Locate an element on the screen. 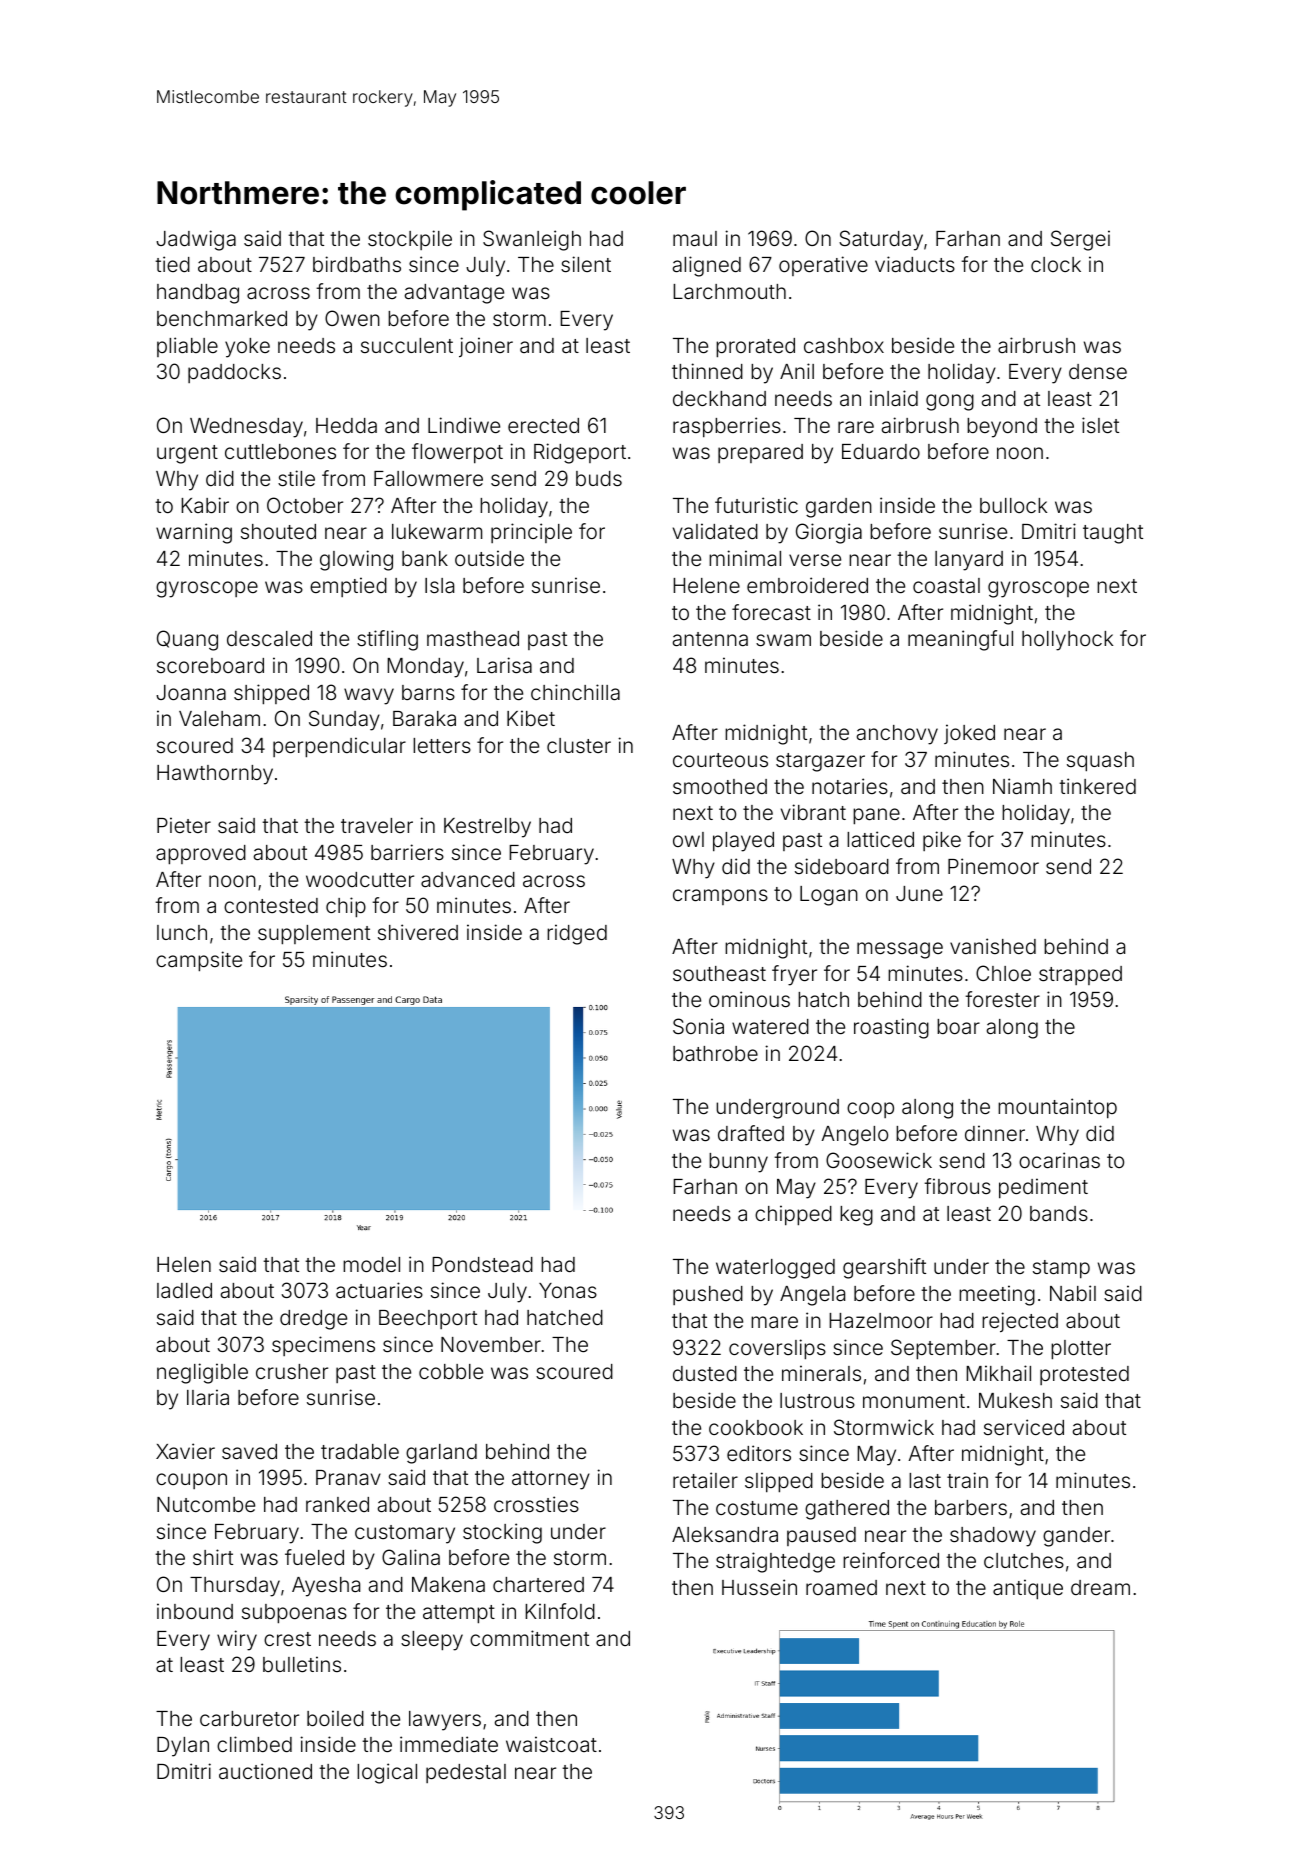 The height and width of the screenshot is (1849, 1307). Sergei is located at coordinates (1080, 240).
